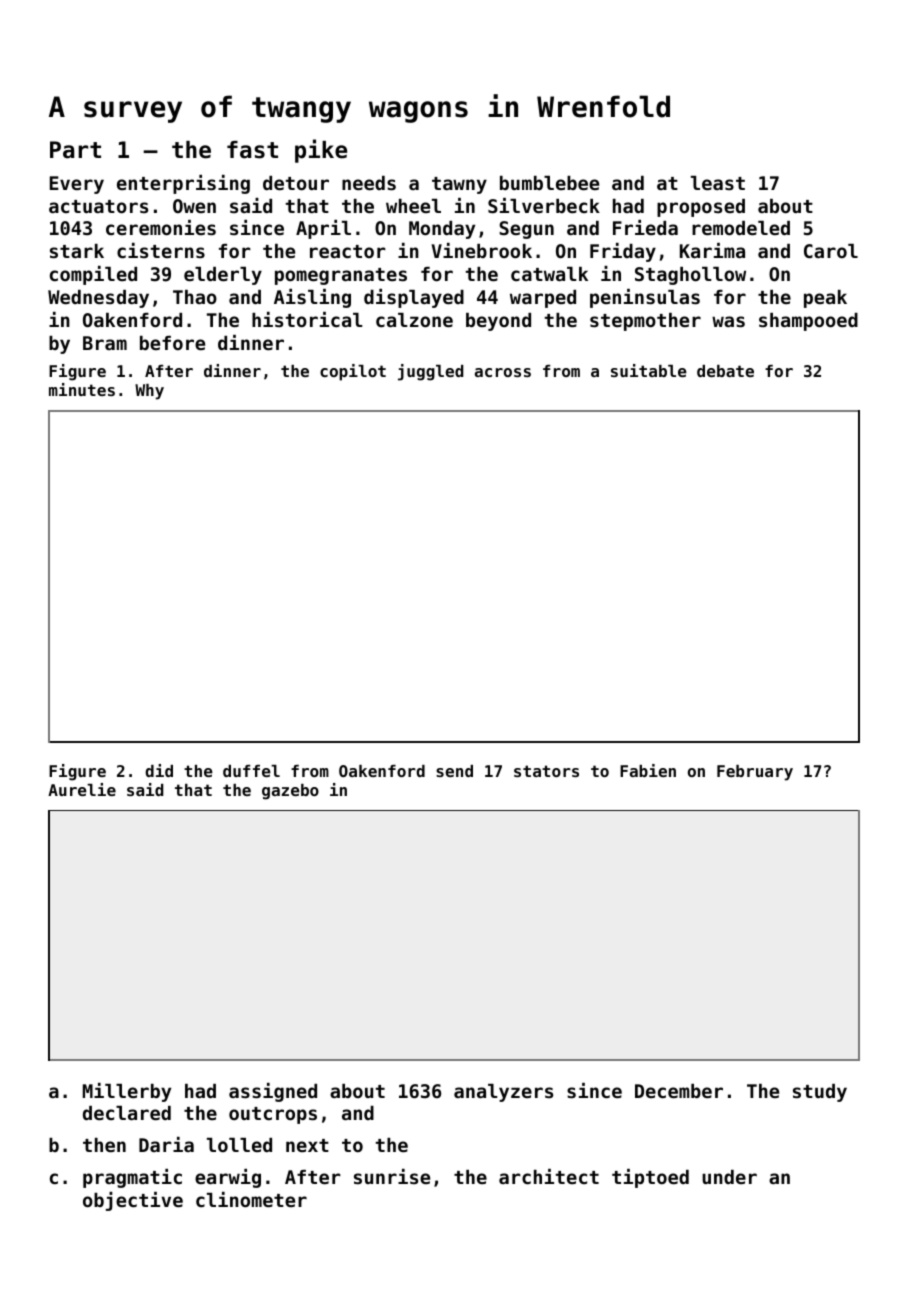 This screenshot has width=908, height=1316. I want to click on Why, so click(149, 392).
